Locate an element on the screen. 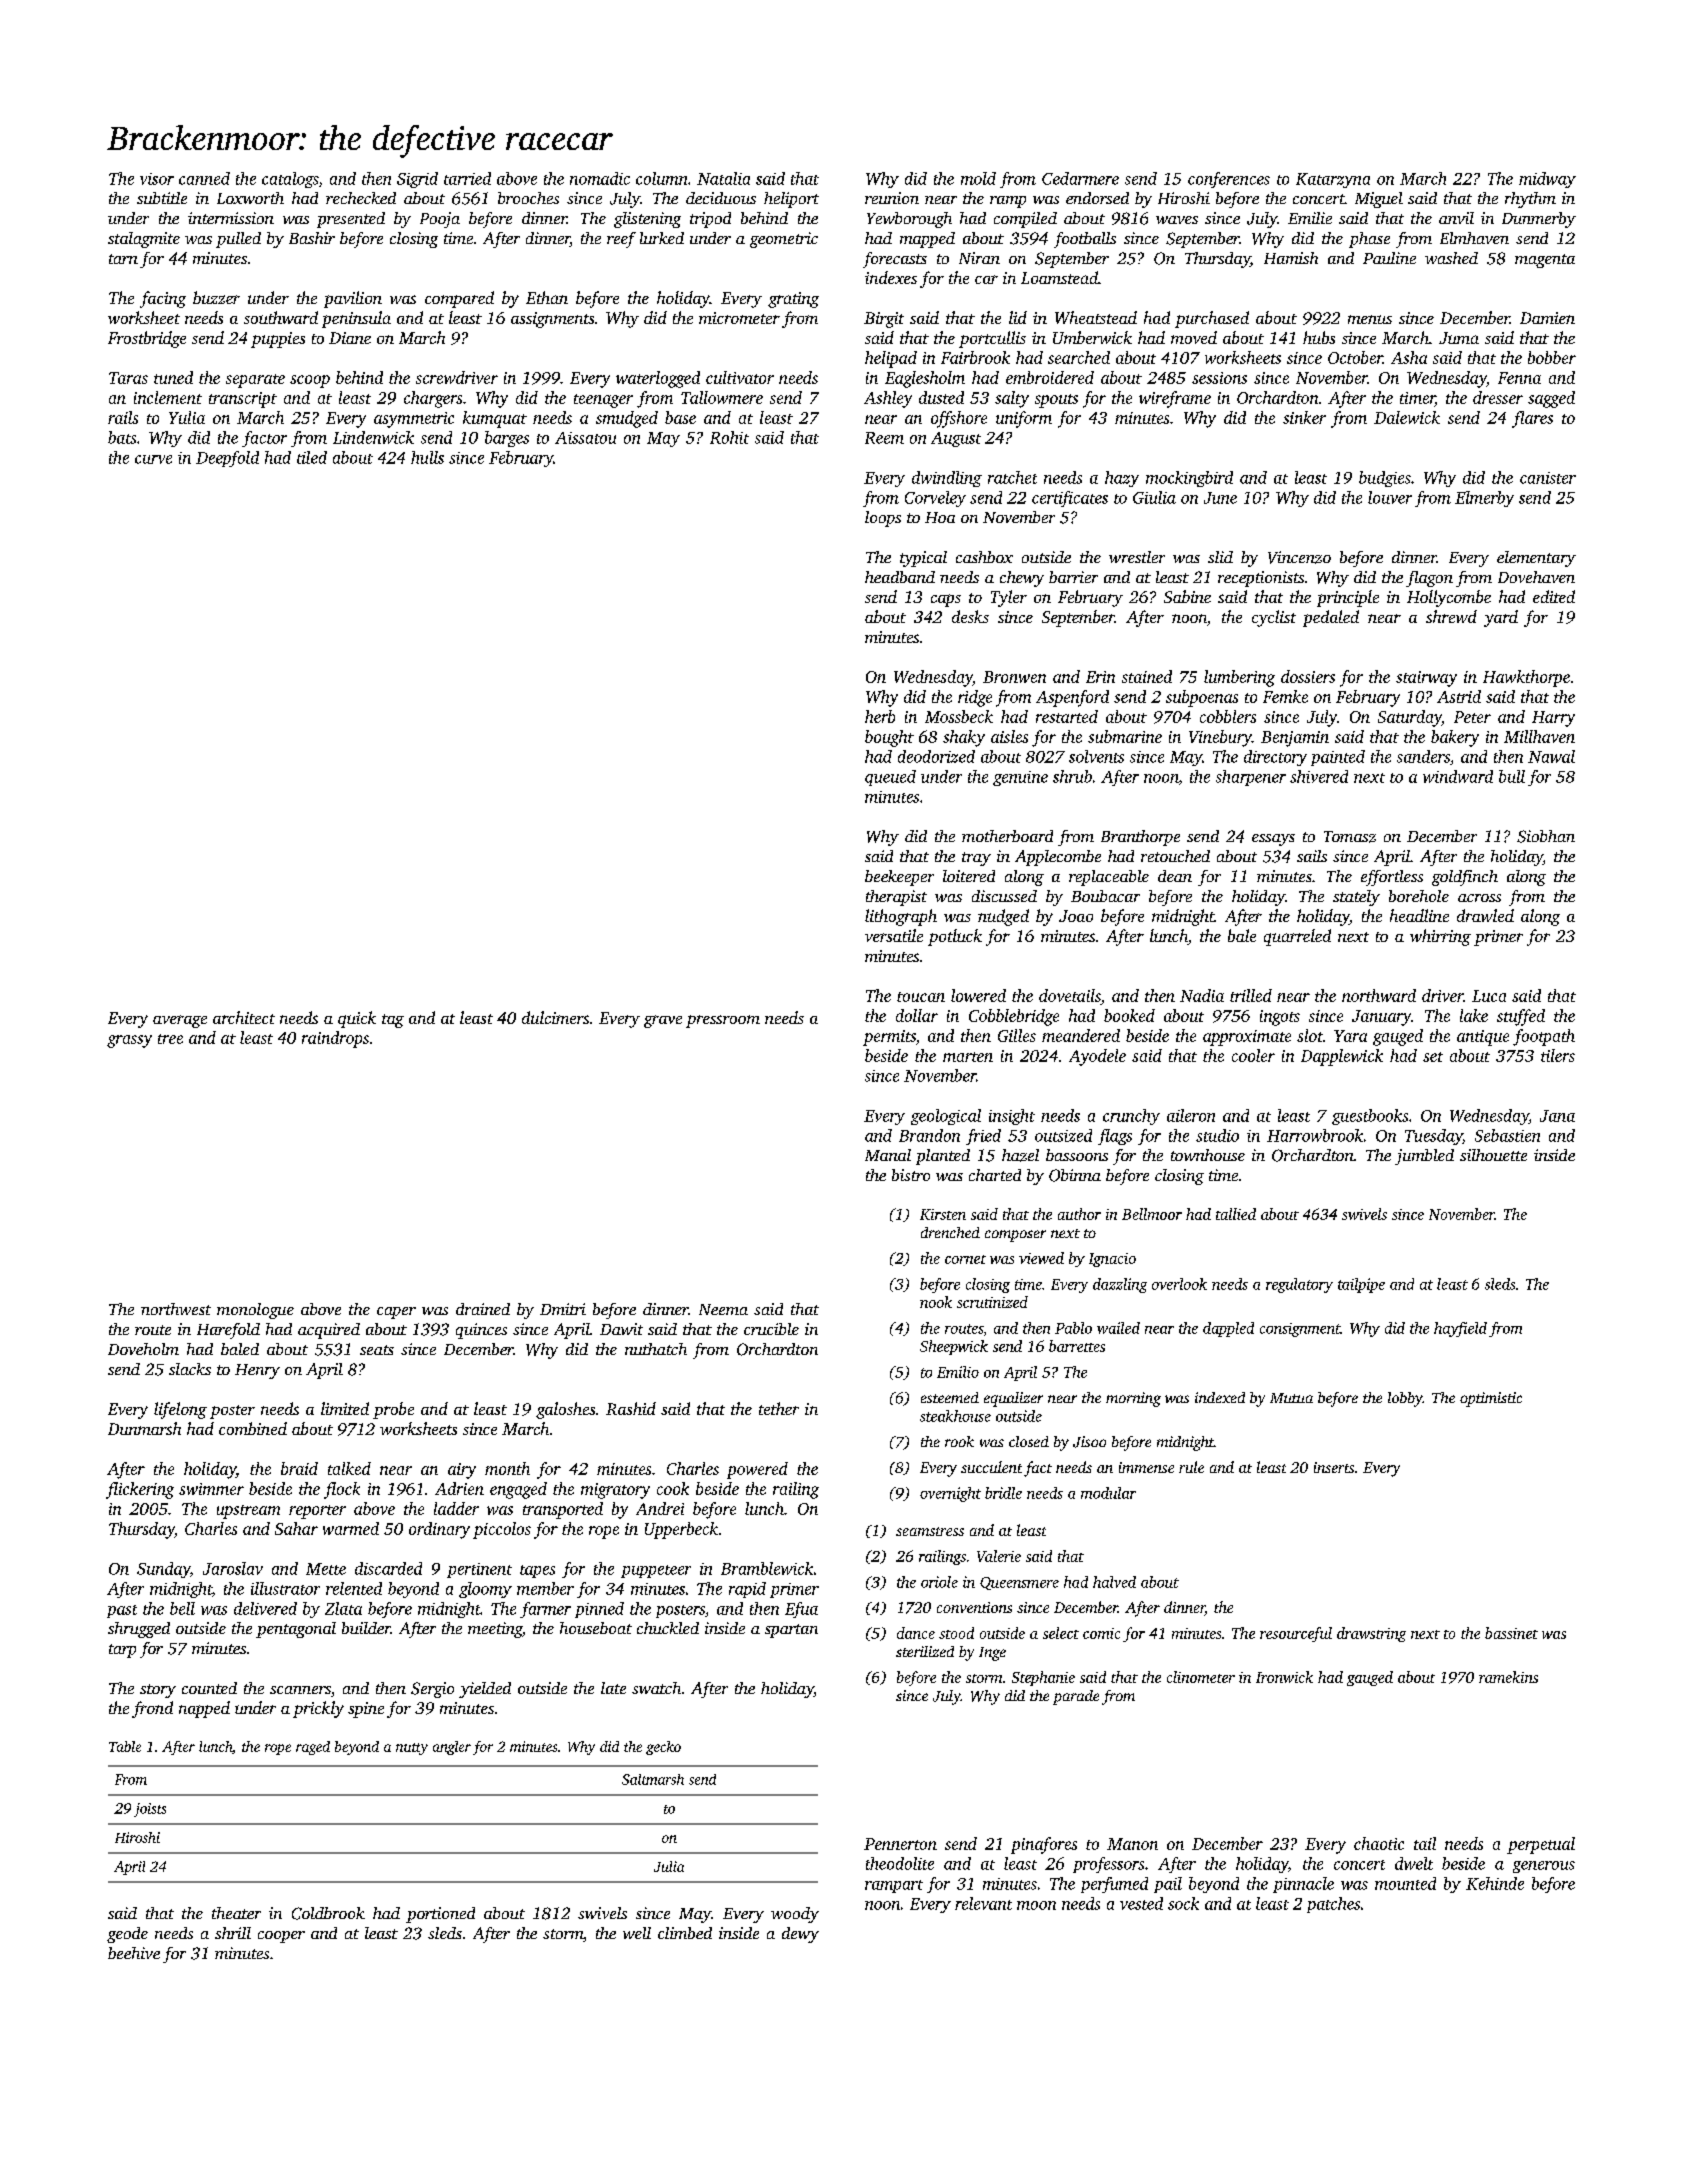 This screenshot has height=2178, width=1683. gecko is located at coordinates (663, 1748).
